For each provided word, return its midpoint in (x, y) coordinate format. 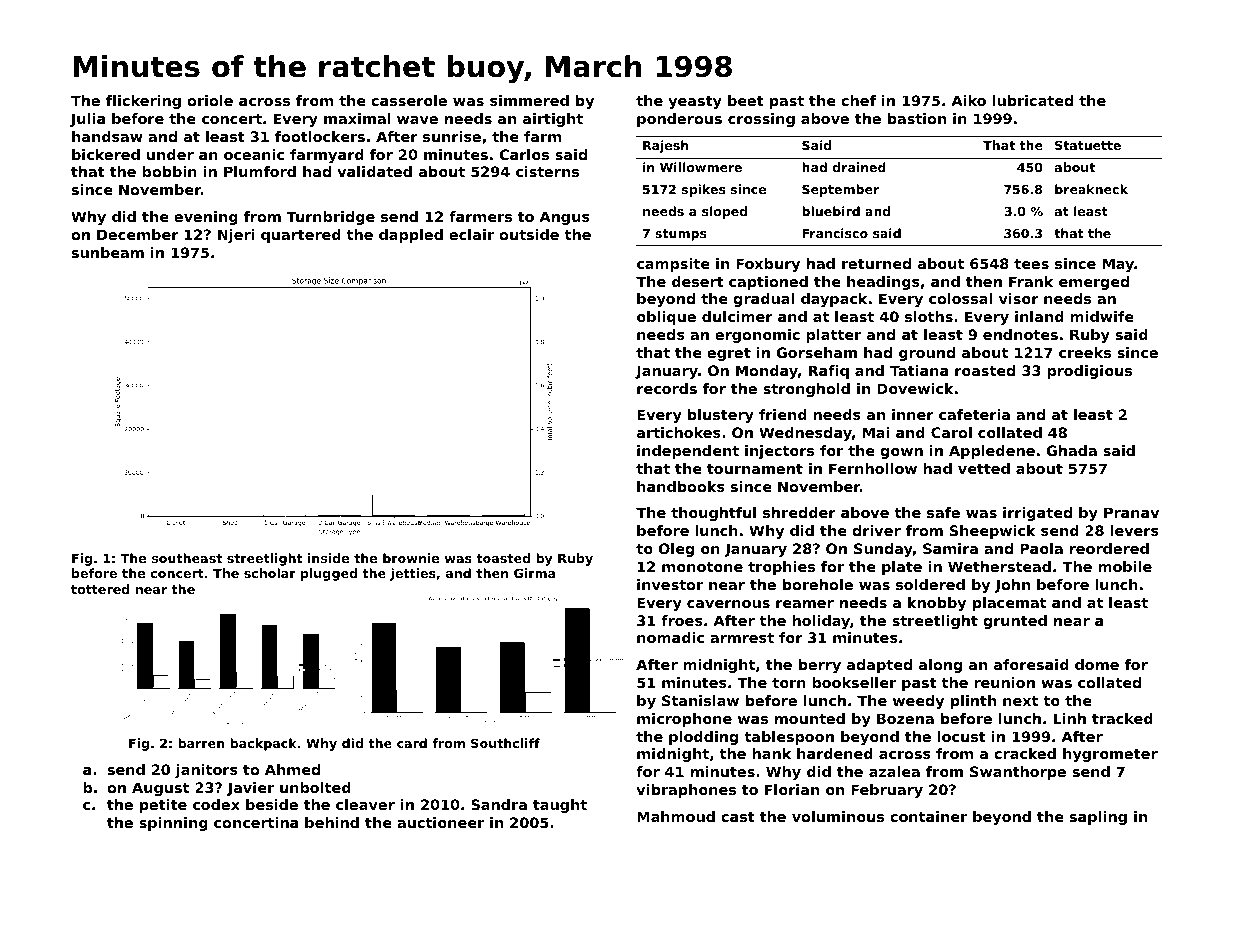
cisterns (547, 171)
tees (1031, 264)
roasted (985, 370)
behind (332, 822)
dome (1097, 664)
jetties (413, 574)
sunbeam (108, 252)
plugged (329, 574)
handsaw (107, 136)
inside (328, 558)
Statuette (1088, 145)
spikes (704, 190)
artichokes (679, 432)
